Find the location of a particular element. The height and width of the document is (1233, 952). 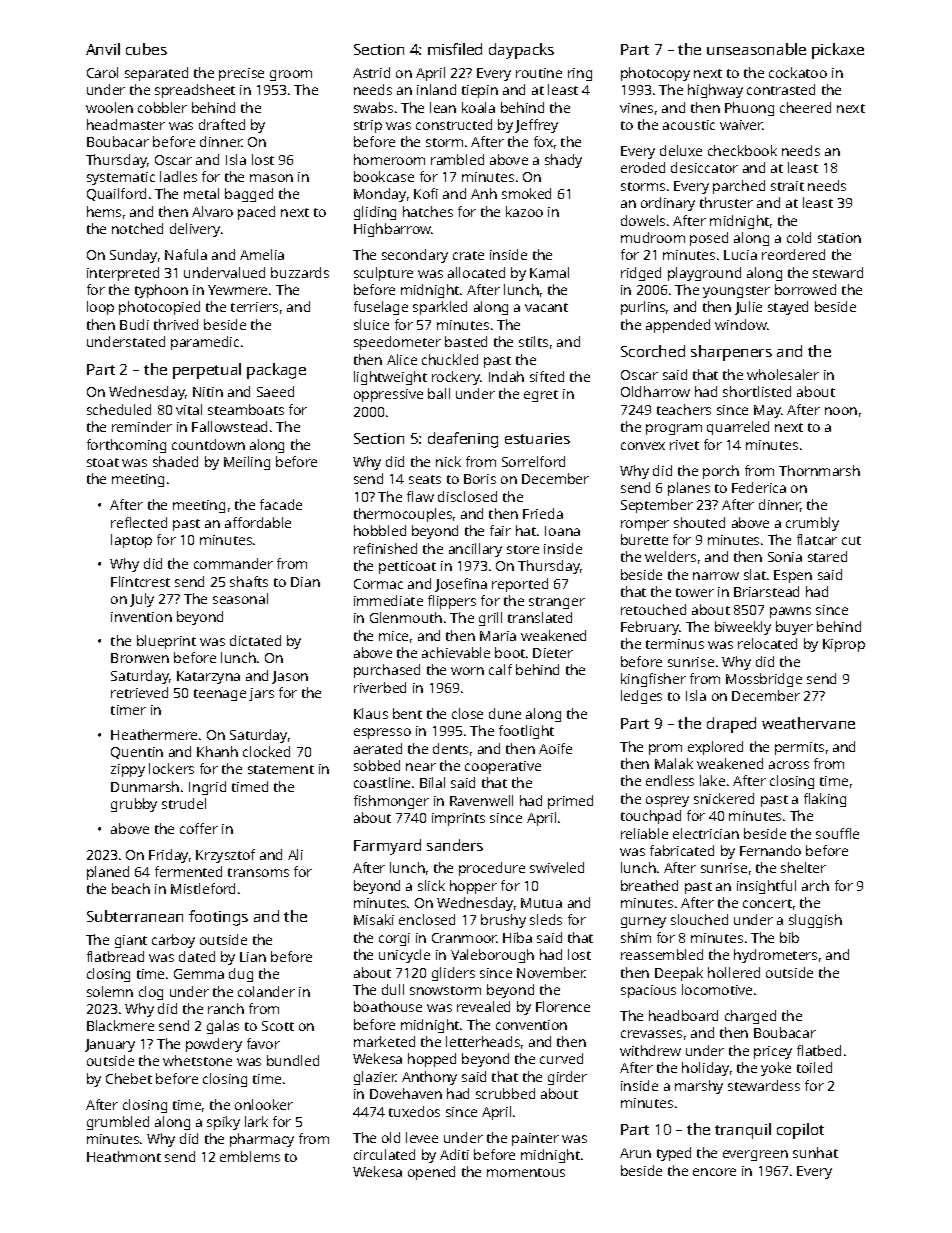

daypacks is located at coordinates (521, 51).
